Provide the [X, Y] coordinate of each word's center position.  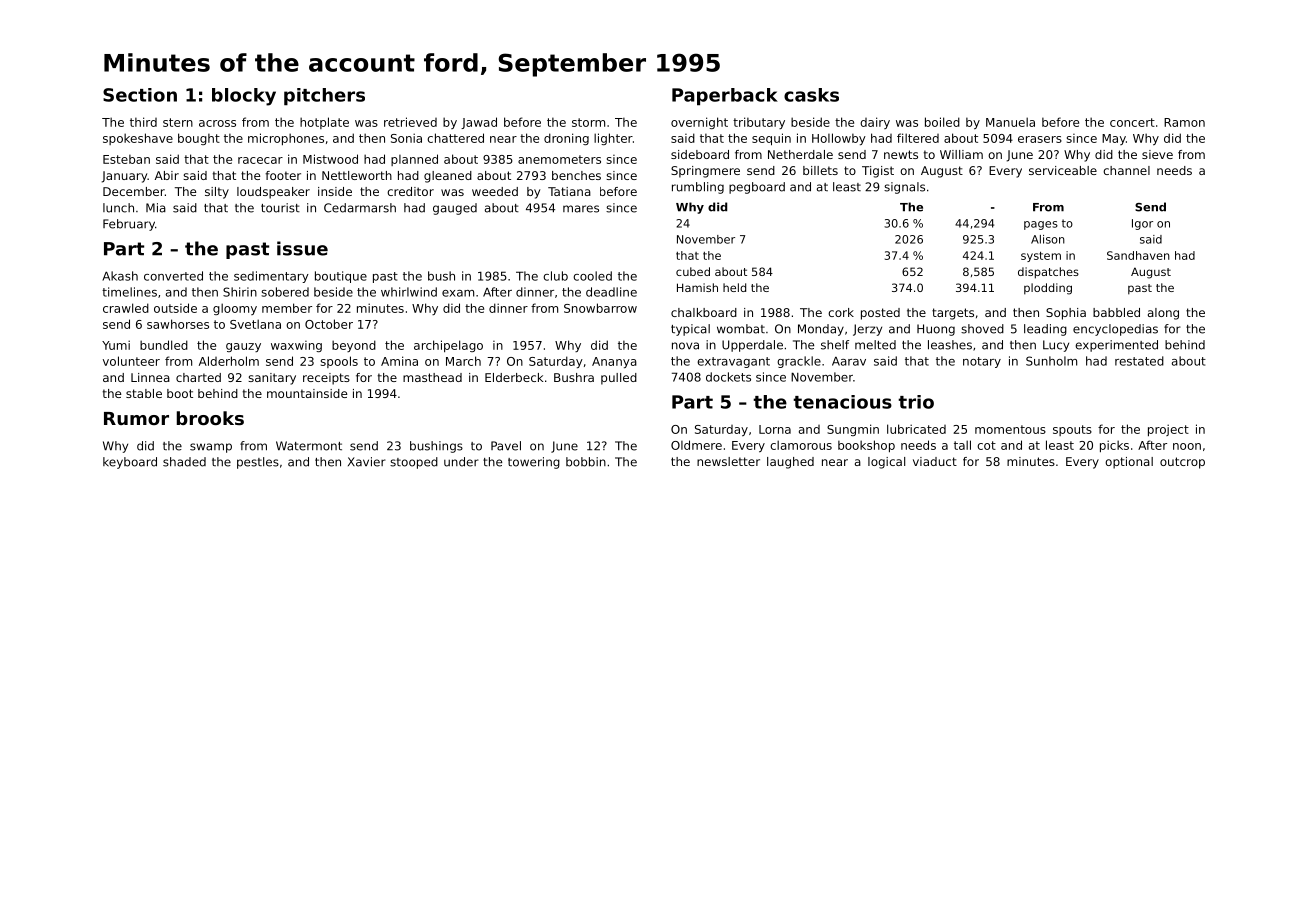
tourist [280, 208]
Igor [1142, 224]
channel [1126, 170]
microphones [286, 139]
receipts [326, 379]
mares [581, 209]
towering [534, 463]
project [1168, 430]
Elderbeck [514, 377]
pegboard [757, 188]
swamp [211, 448]
